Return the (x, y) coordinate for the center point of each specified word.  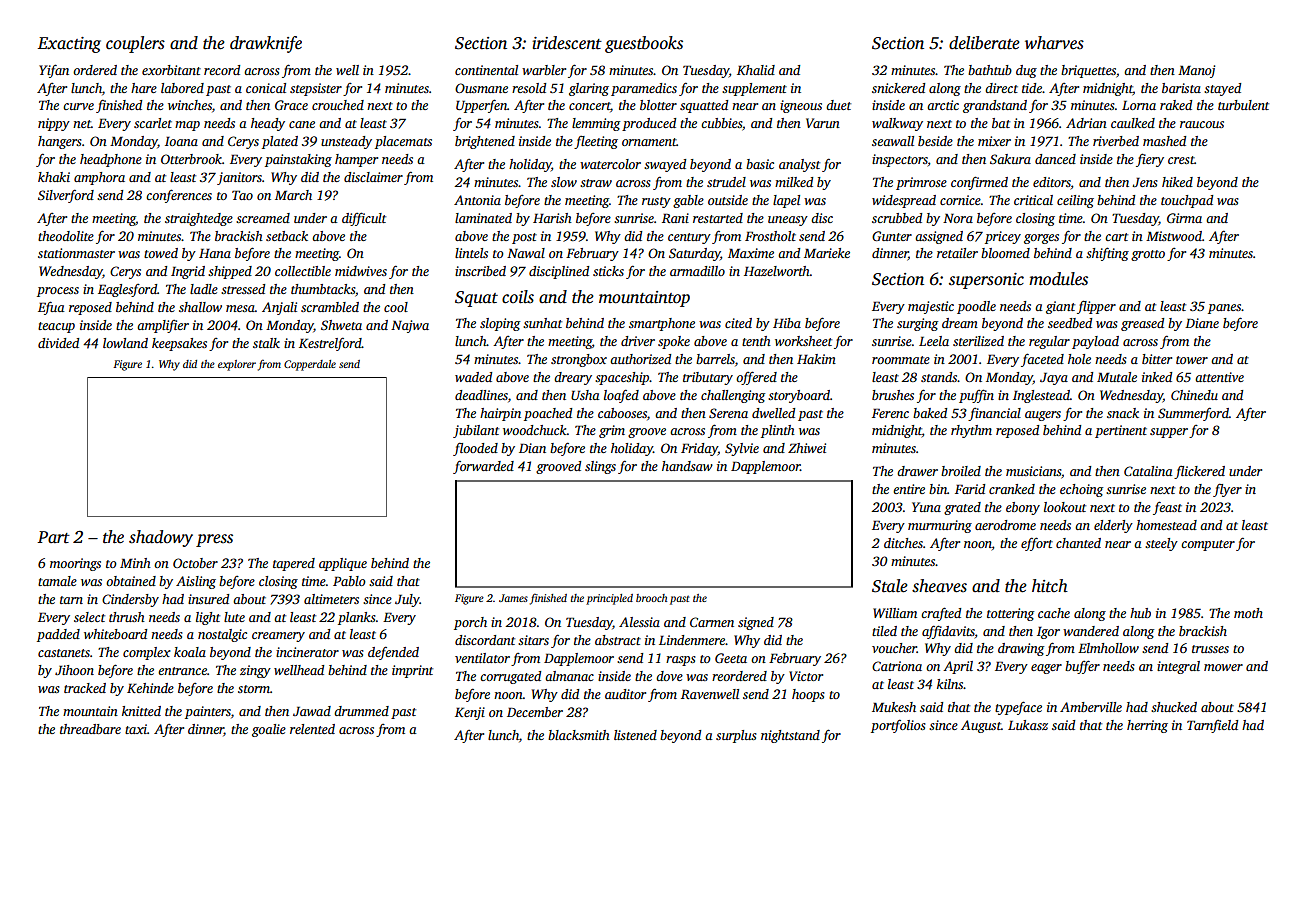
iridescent (567, 43)
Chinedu (1194, 395)
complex (147, 653)
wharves (1054, 43)
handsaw (687, 466)
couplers (135, 44)
